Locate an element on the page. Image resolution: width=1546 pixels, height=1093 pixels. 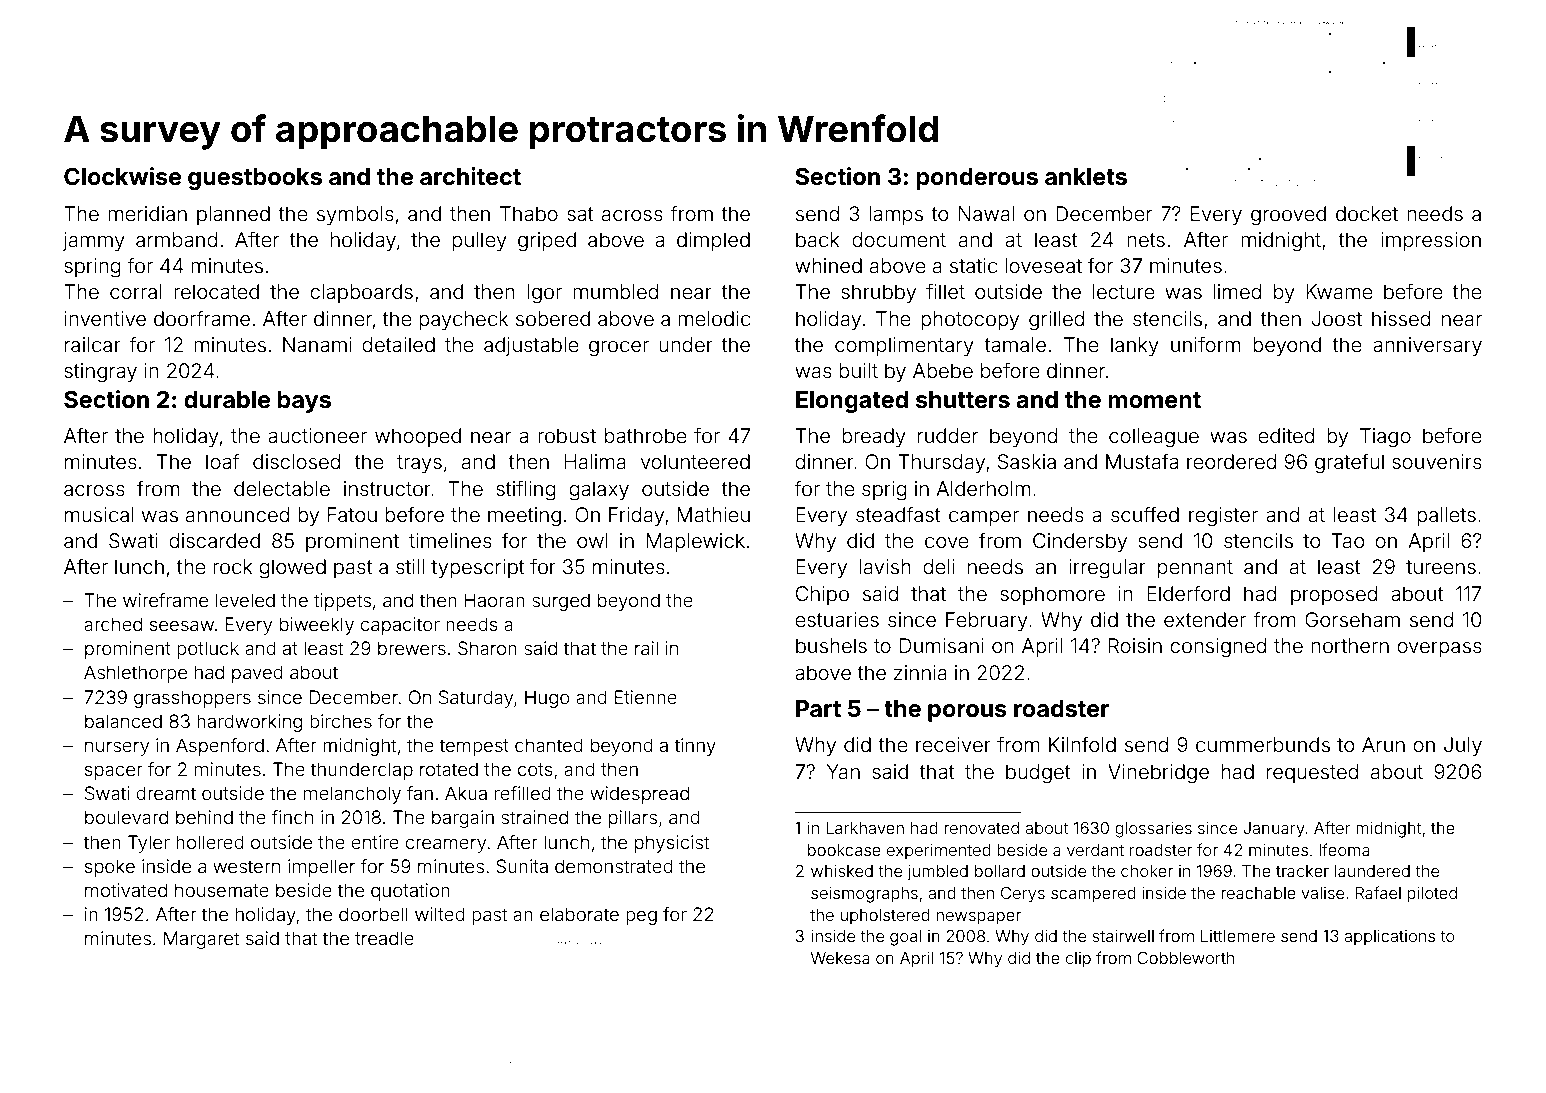
Margaret is located at coordinates (201, 940).
